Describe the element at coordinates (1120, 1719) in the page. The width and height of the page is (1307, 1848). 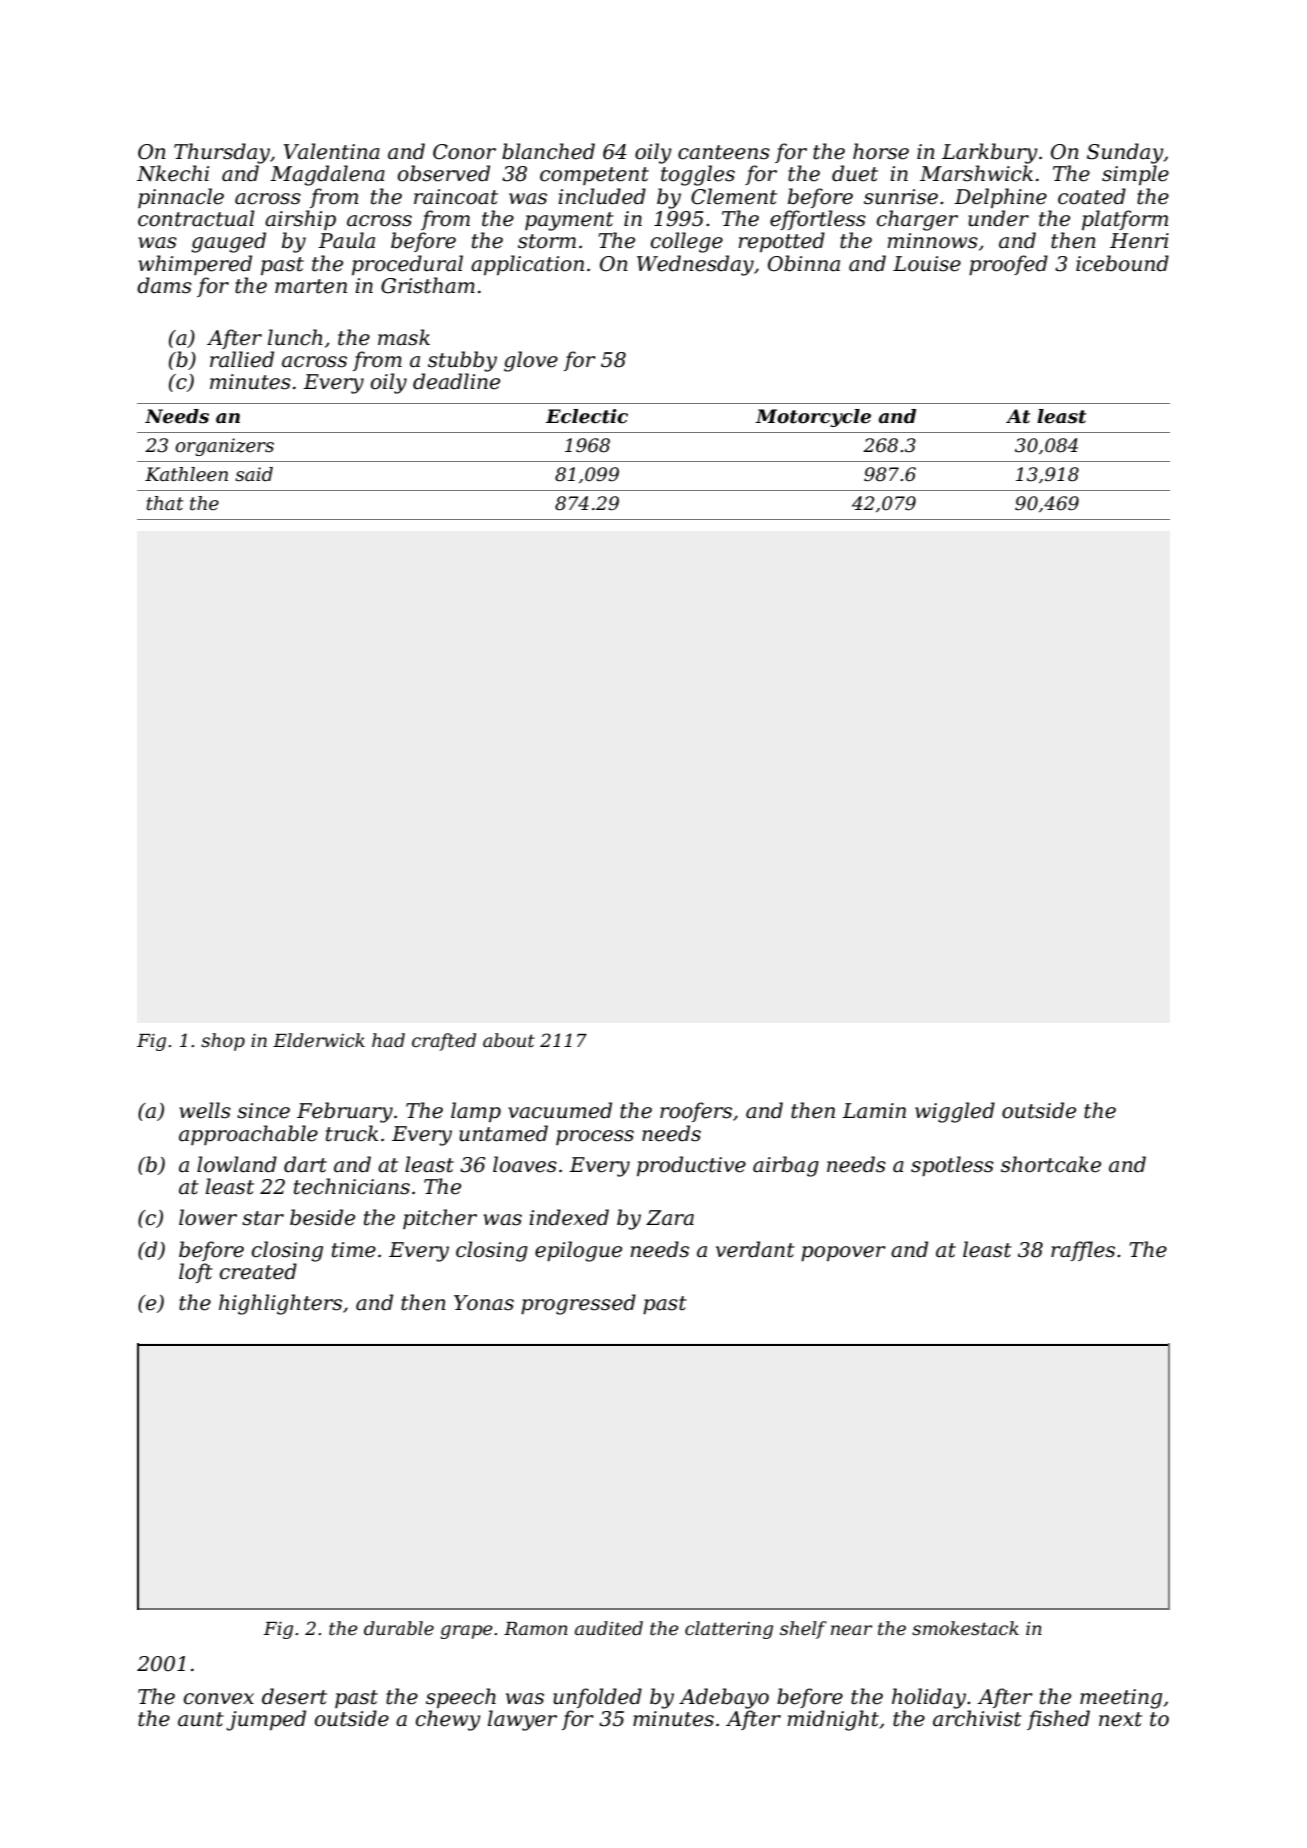
I see `next` at that location.
